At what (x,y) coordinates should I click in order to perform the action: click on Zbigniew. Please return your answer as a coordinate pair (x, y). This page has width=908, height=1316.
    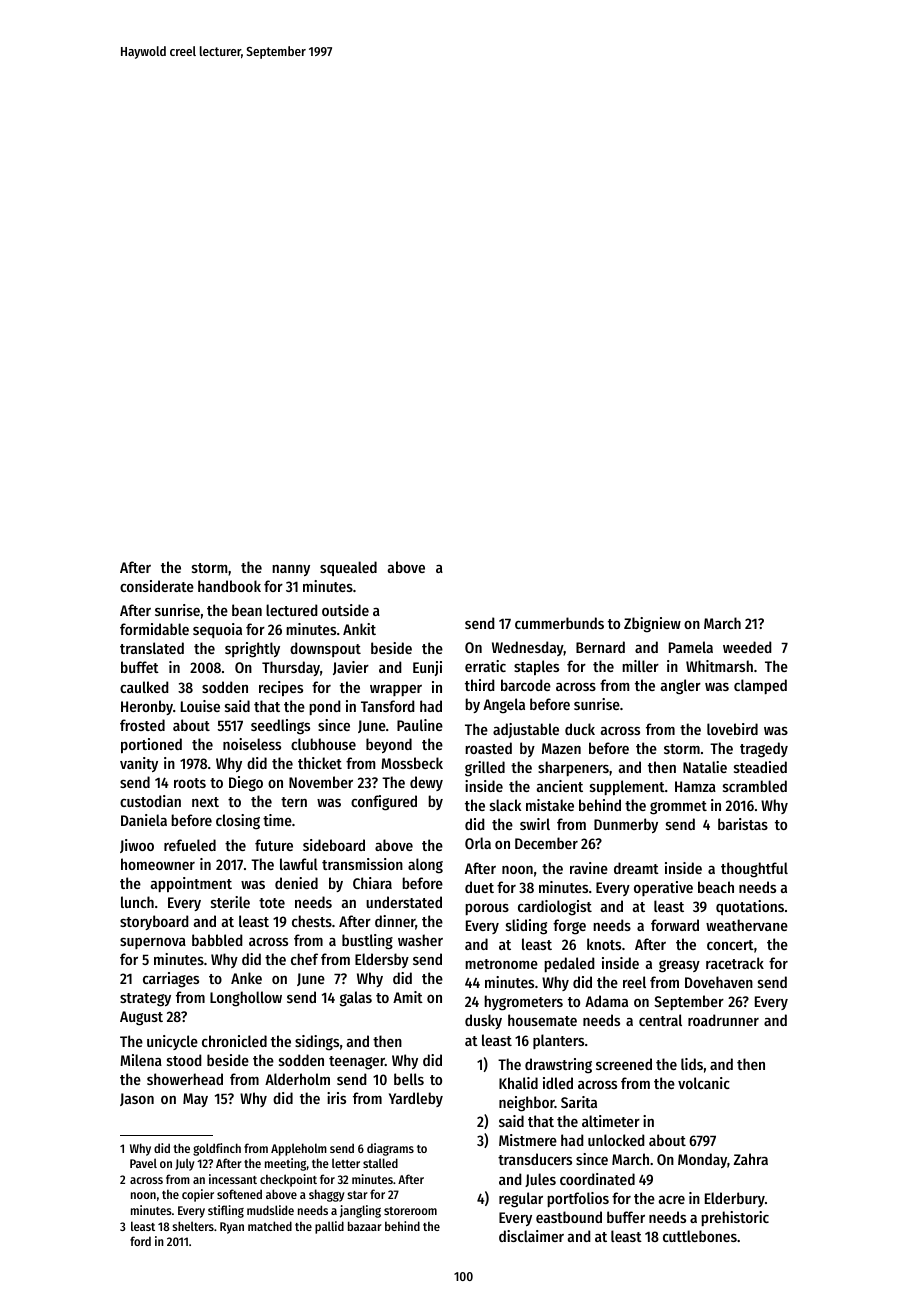
    Looking at the image, I should click on (652, 625).
